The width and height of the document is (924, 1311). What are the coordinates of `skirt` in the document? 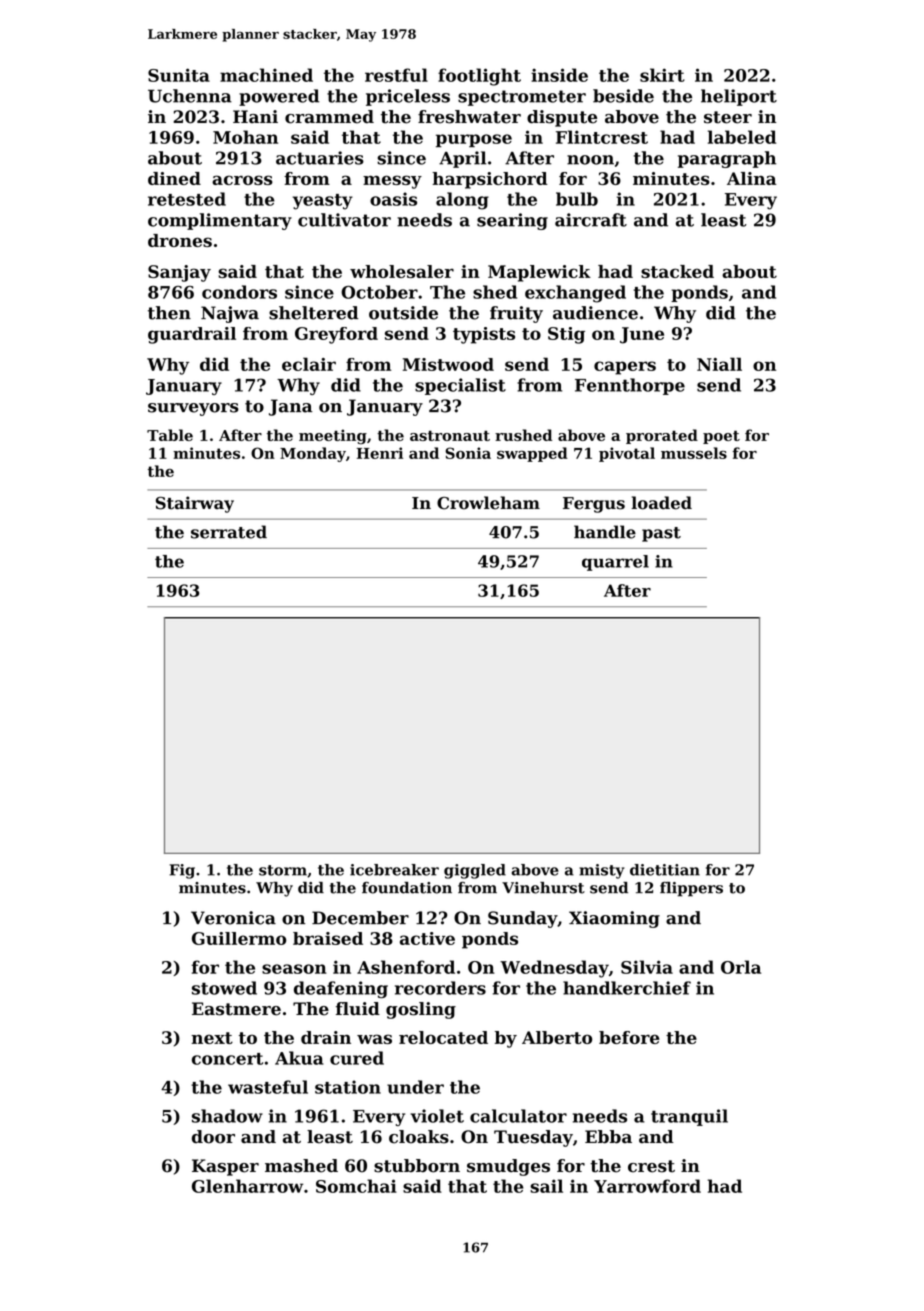 It's located at (662, 75).
